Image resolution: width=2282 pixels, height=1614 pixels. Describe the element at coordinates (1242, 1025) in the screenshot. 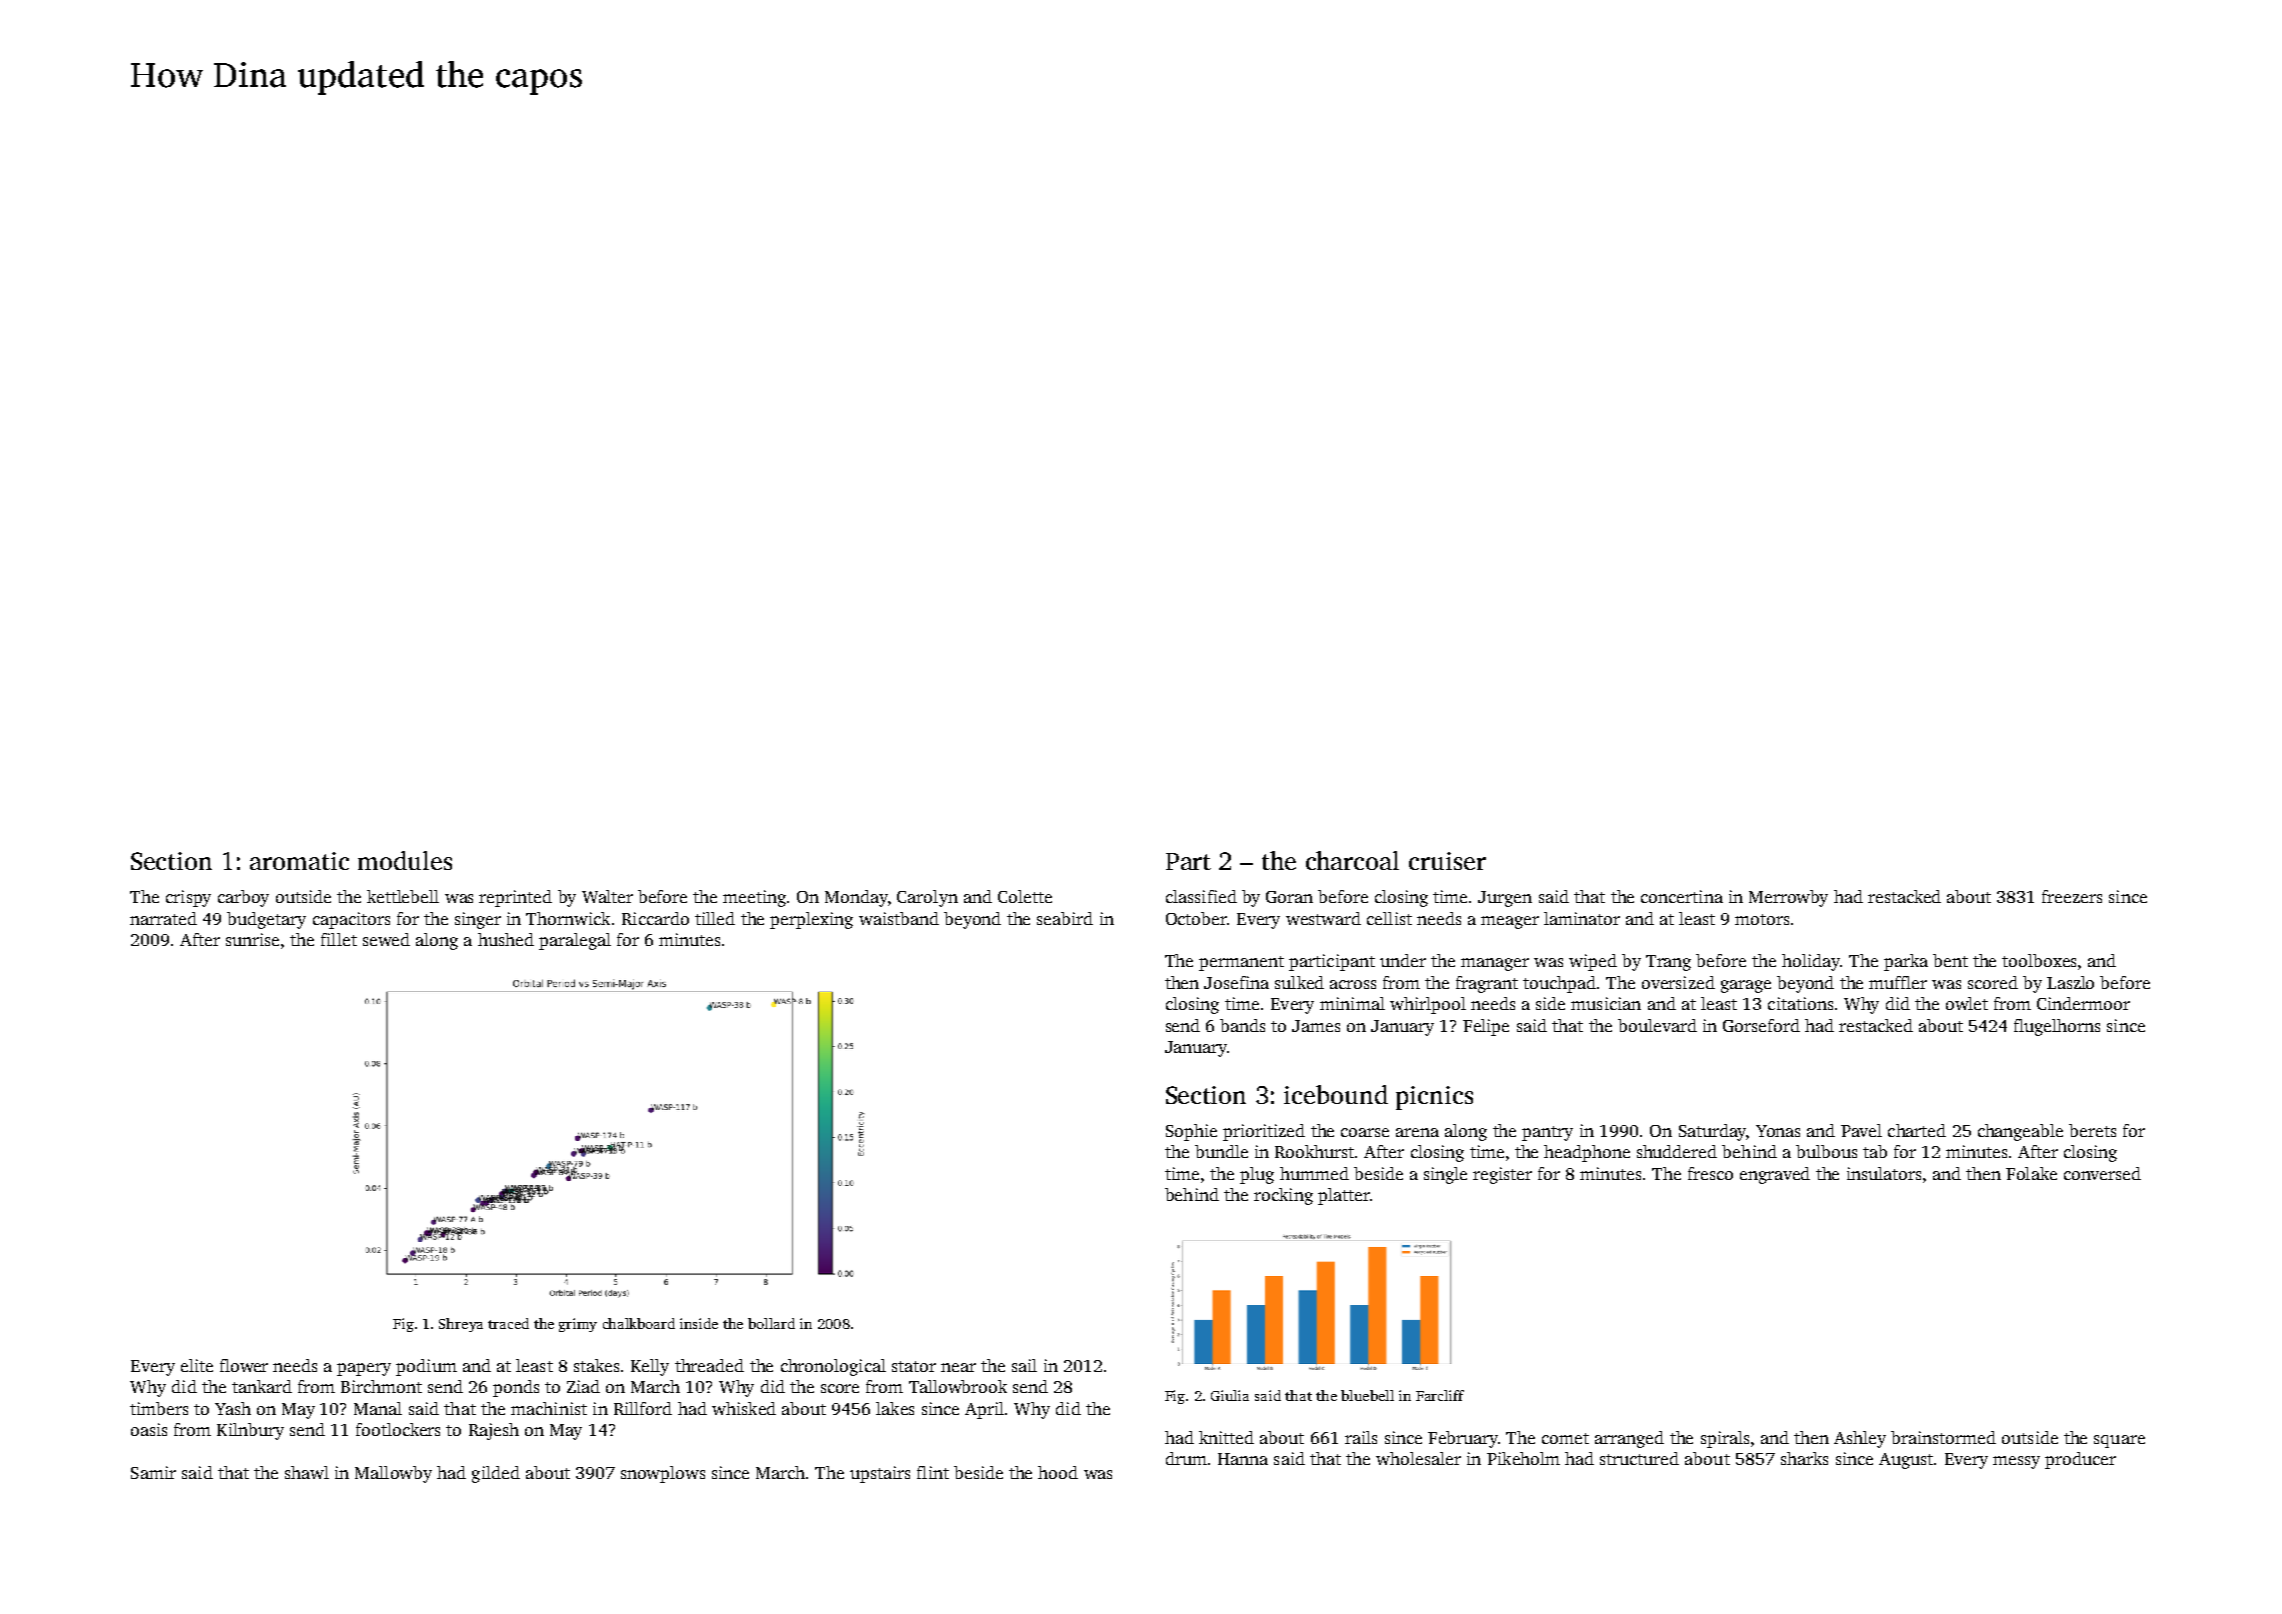

I see `bands` at that location.
